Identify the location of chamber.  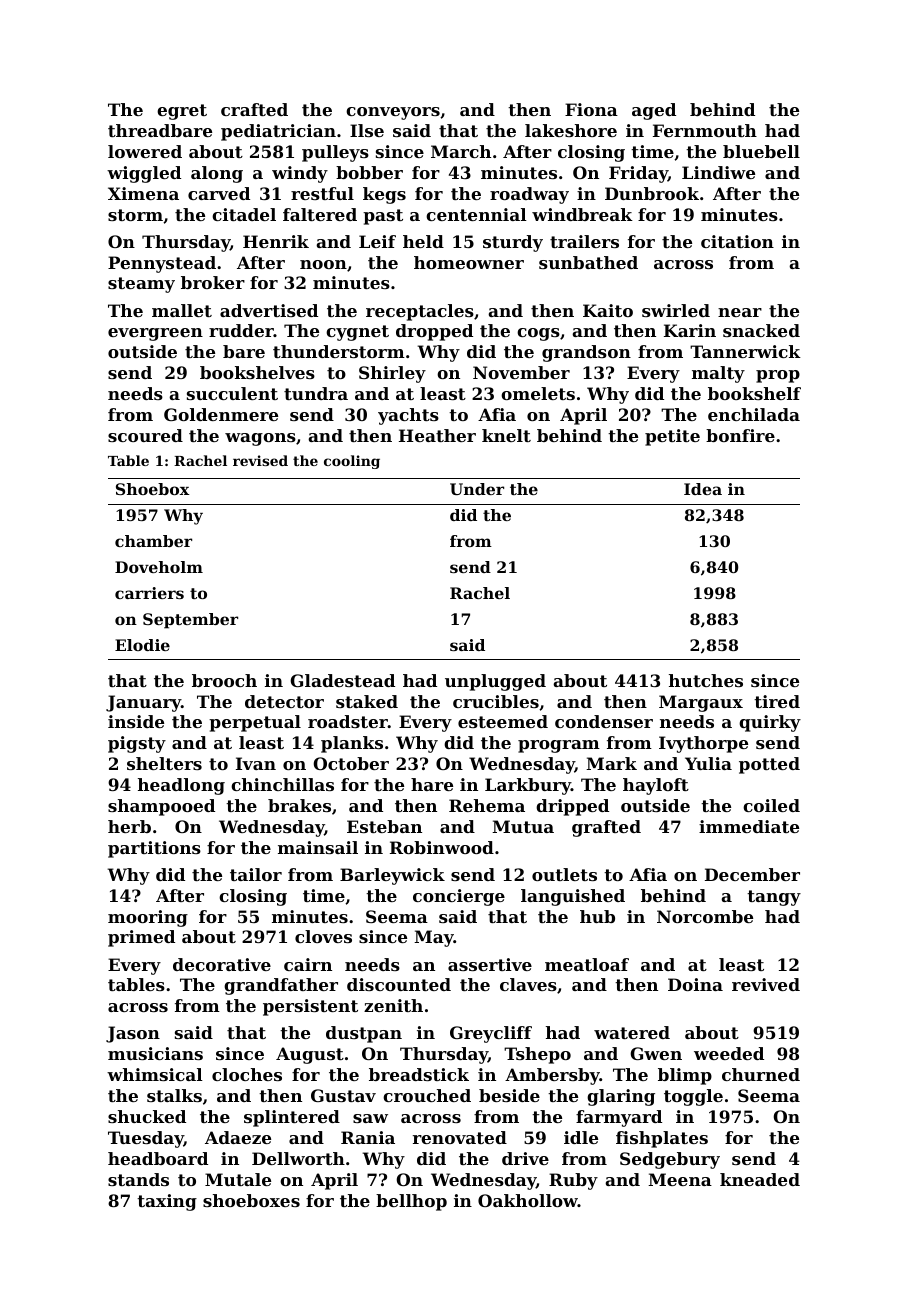
(153, 541).
